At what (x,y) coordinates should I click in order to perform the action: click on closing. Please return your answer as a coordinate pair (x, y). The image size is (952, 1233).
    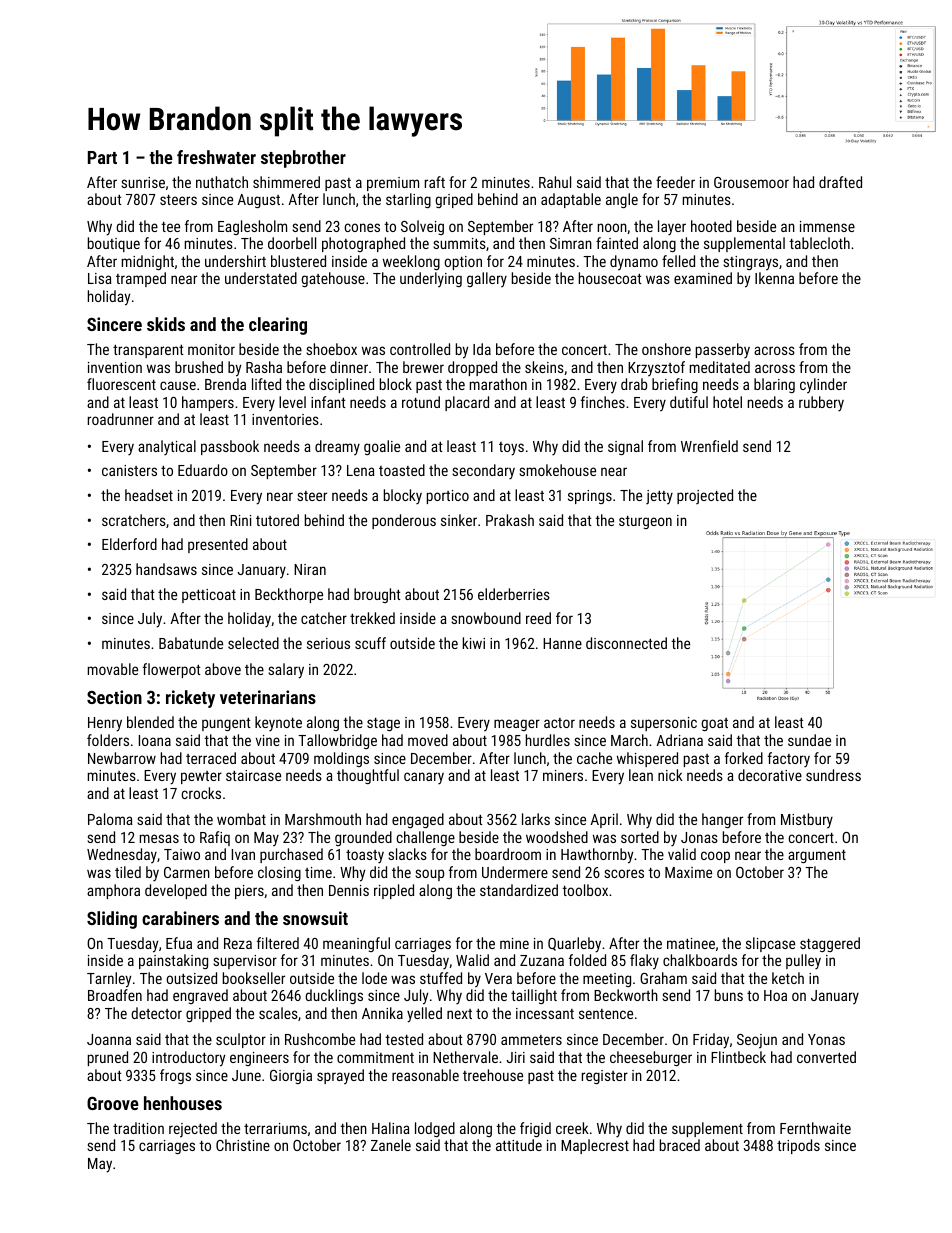
    Looking at the image, I should click on (279, 873).
